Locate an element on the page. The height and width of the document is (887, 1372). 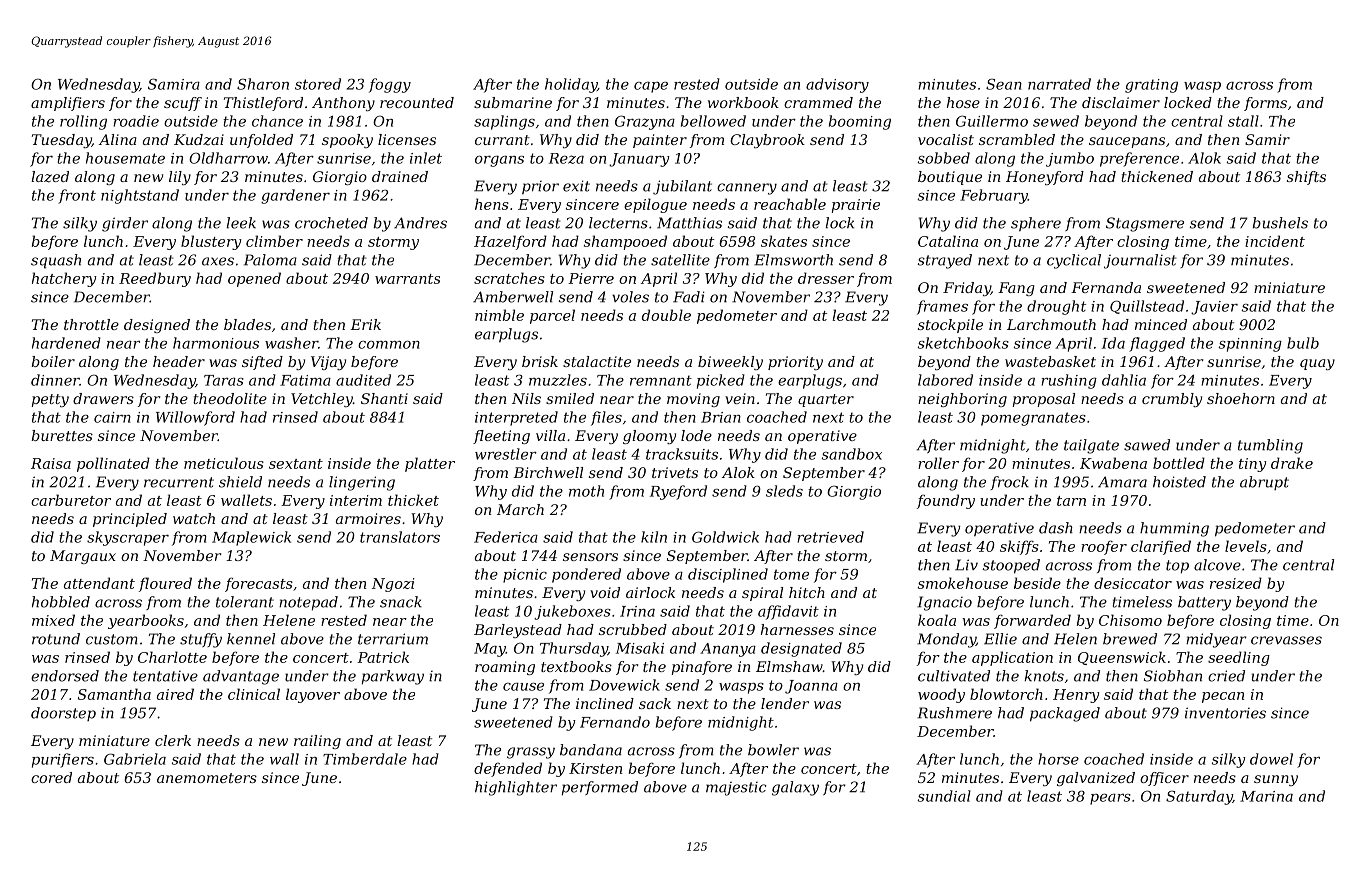
knots is located at coordinates (1044, 676).
